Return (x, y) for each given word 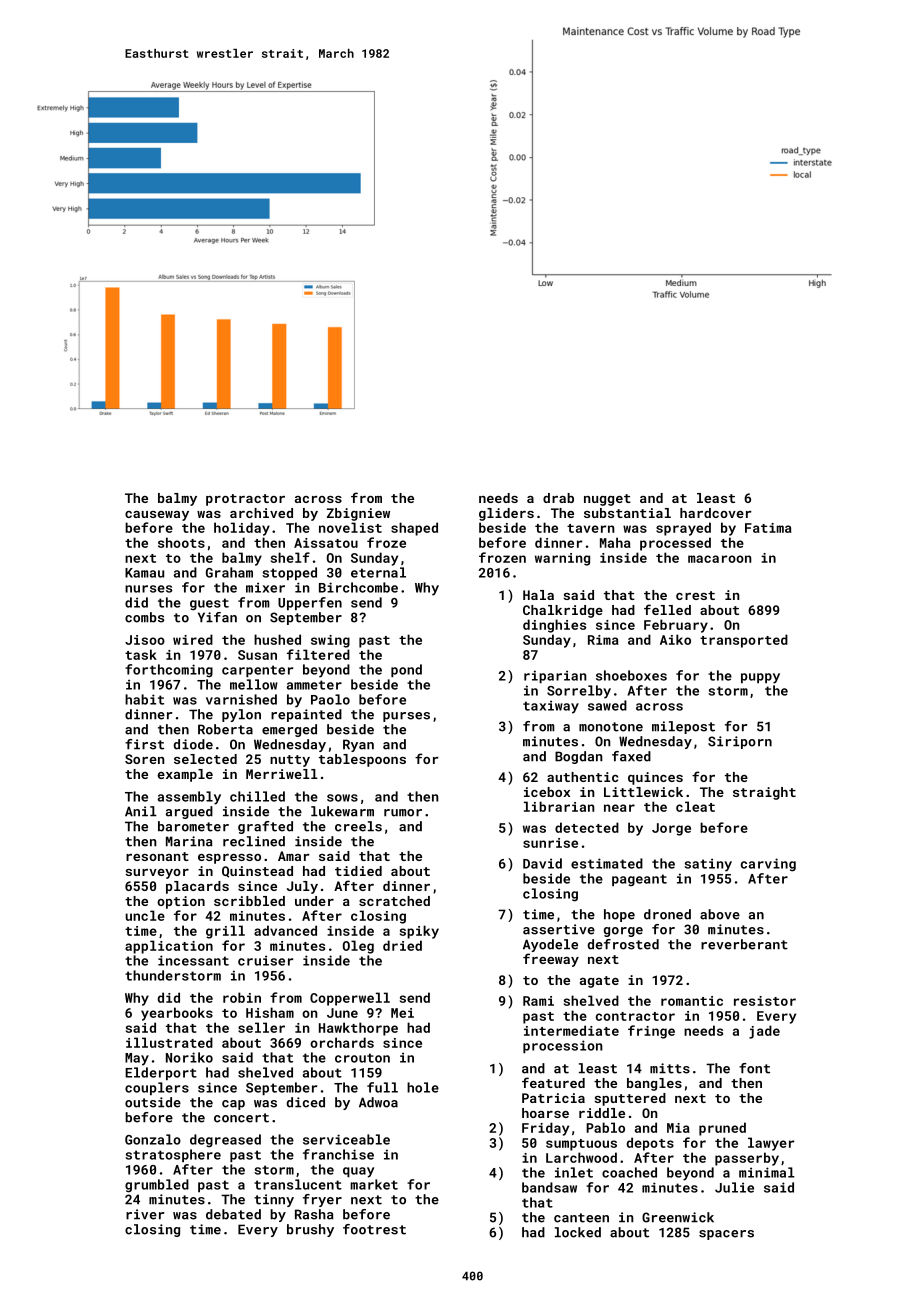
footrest (374, 1229)
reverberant (744, 944)
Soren (145, 759)
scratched (394, 901)
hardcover (716, 513)
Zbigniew (358, 514)
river (145, 1214)
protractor (245, 500)
